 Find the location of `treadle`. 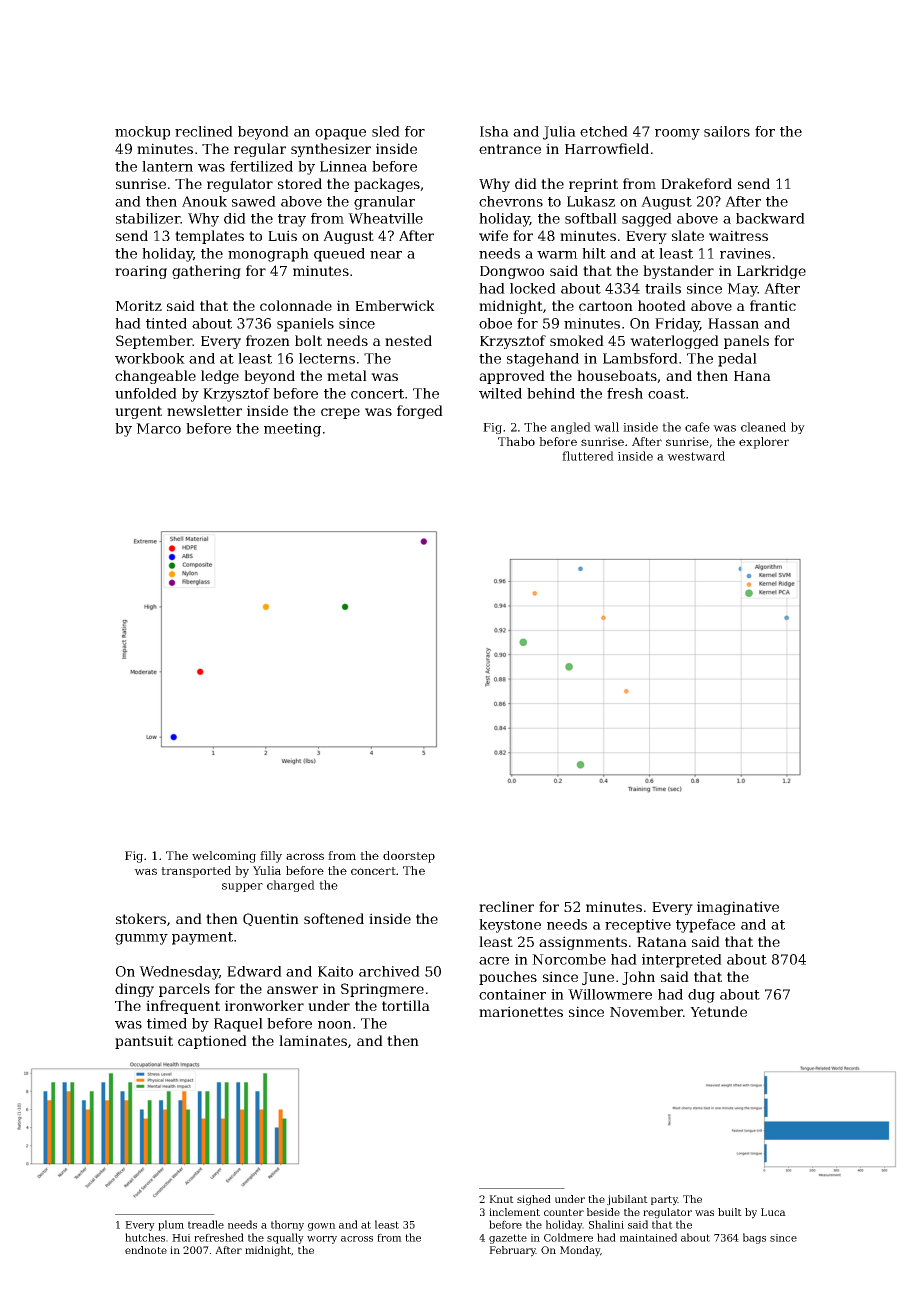

treadle is located at coordinates (206, 1224).
